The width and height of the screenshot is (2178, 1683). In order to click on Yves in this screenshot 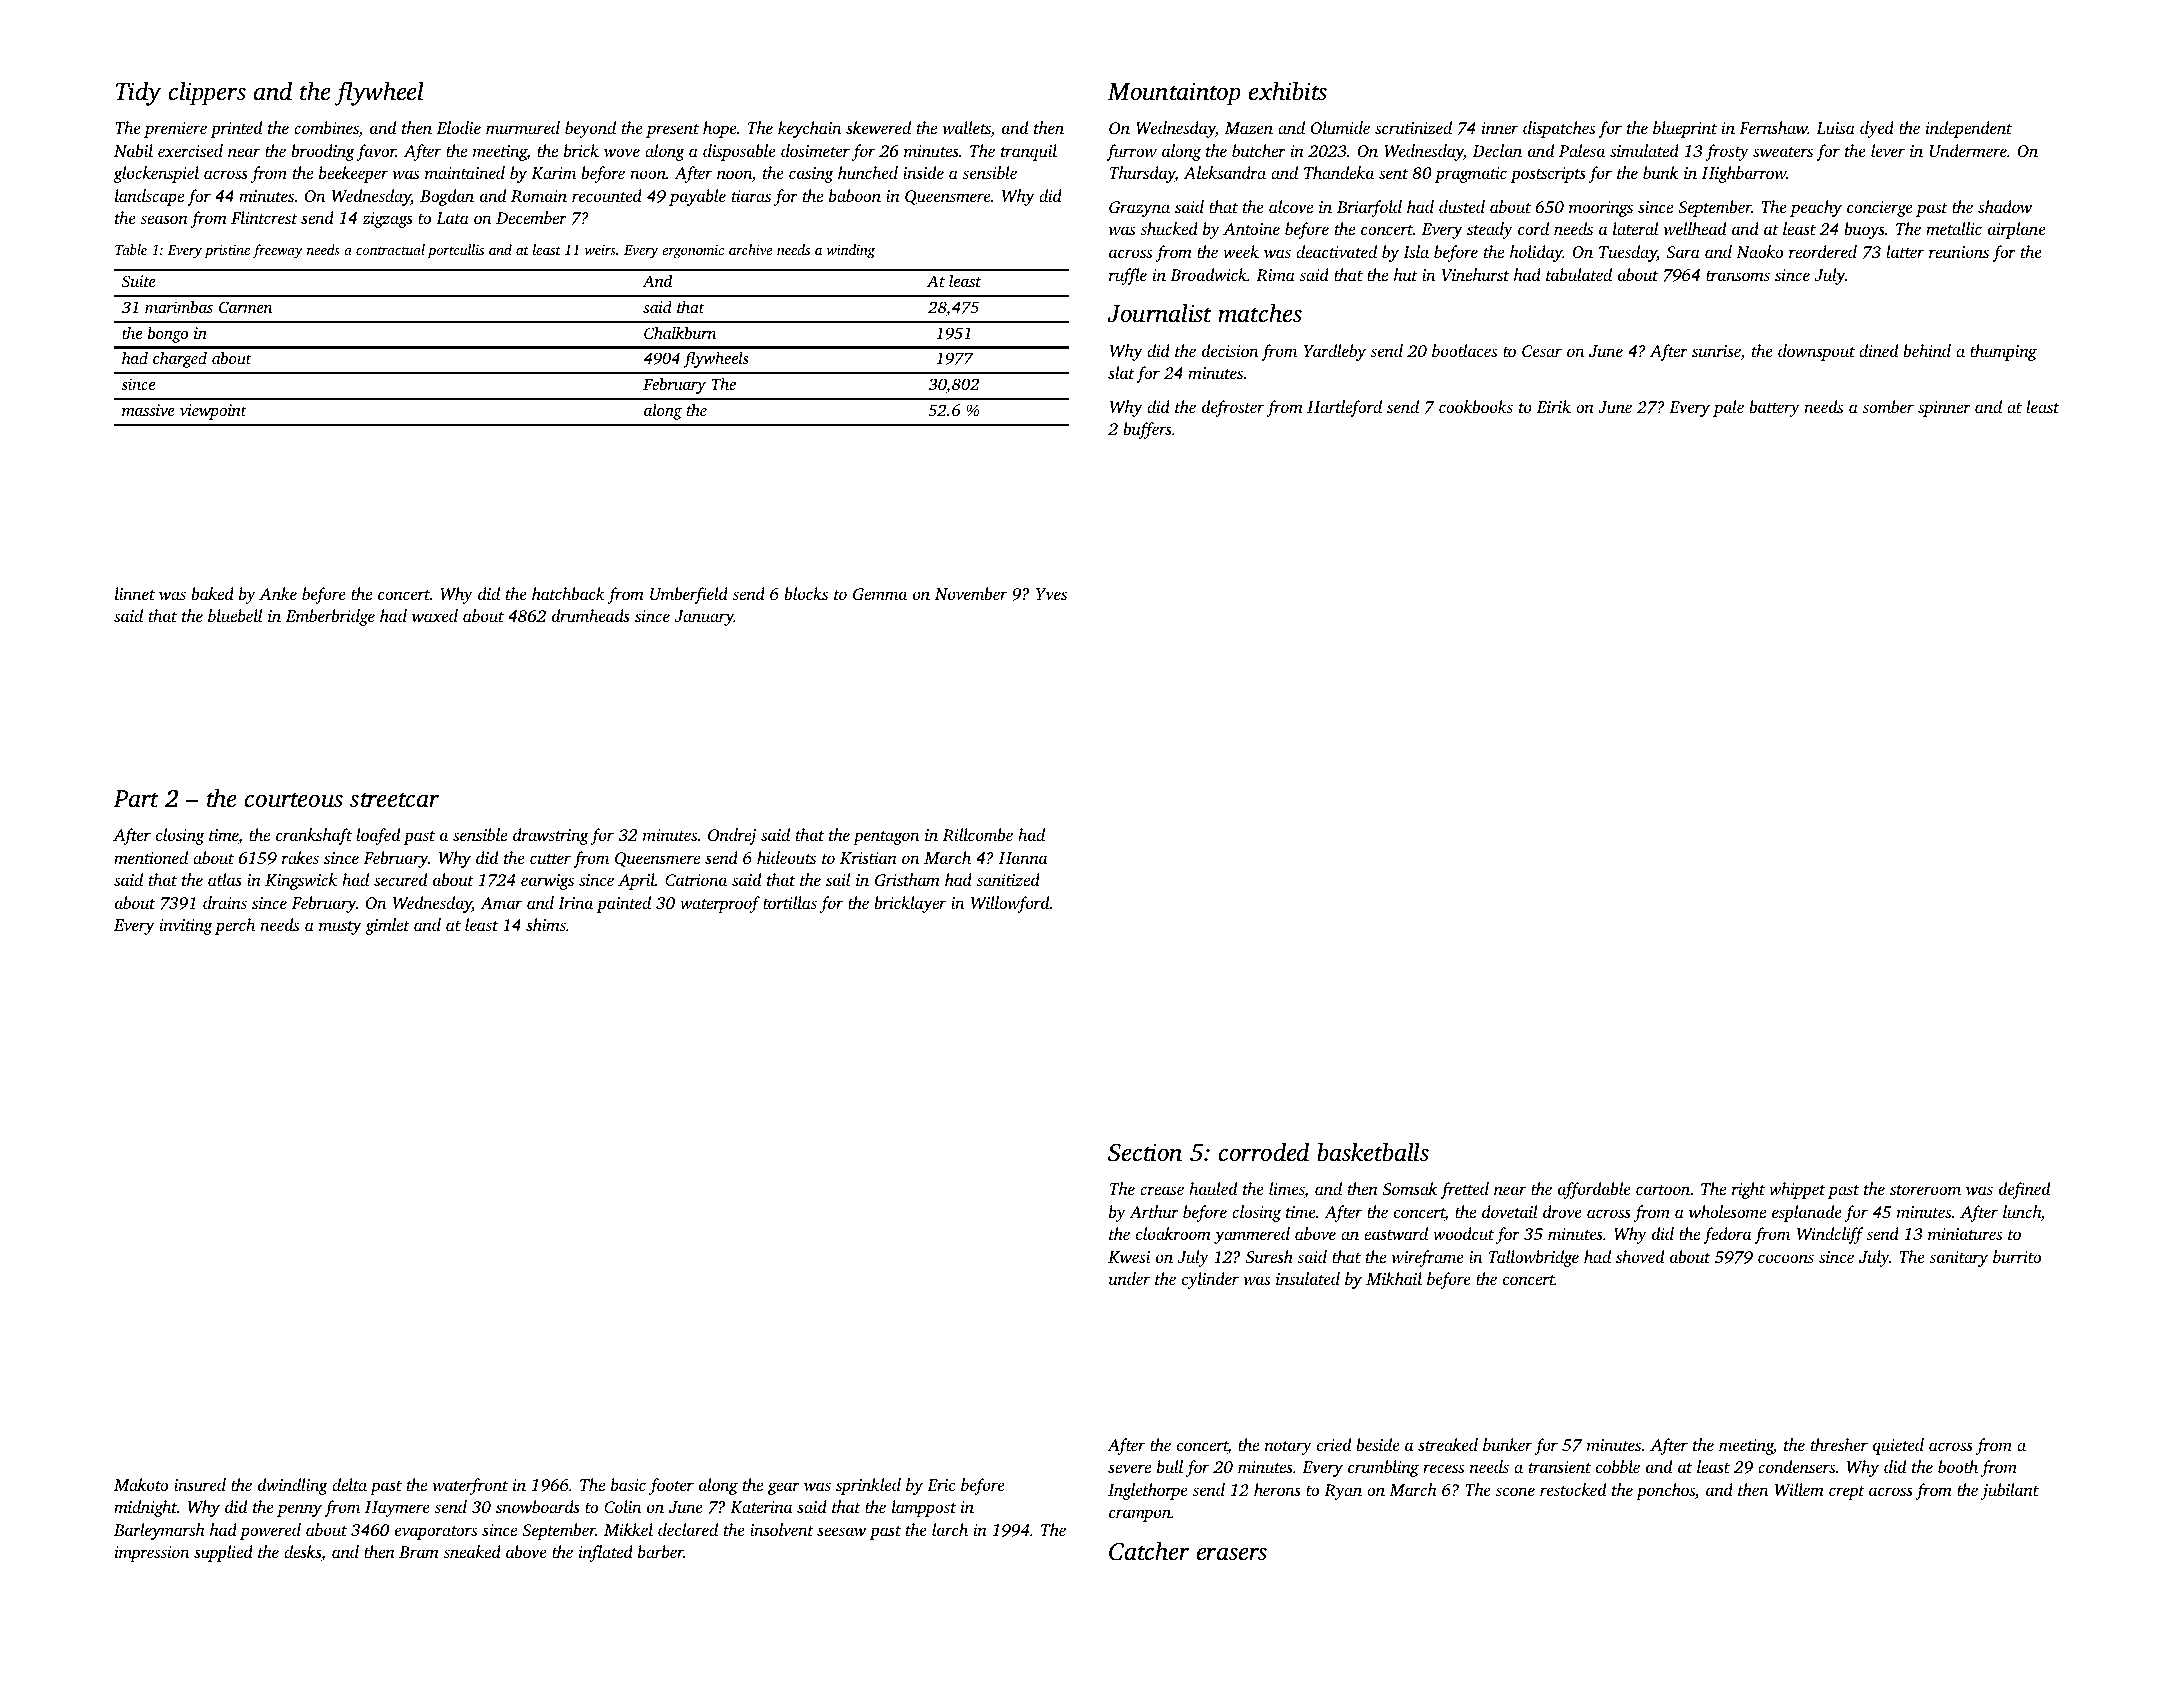, I will do `click(1051, 594)`.
